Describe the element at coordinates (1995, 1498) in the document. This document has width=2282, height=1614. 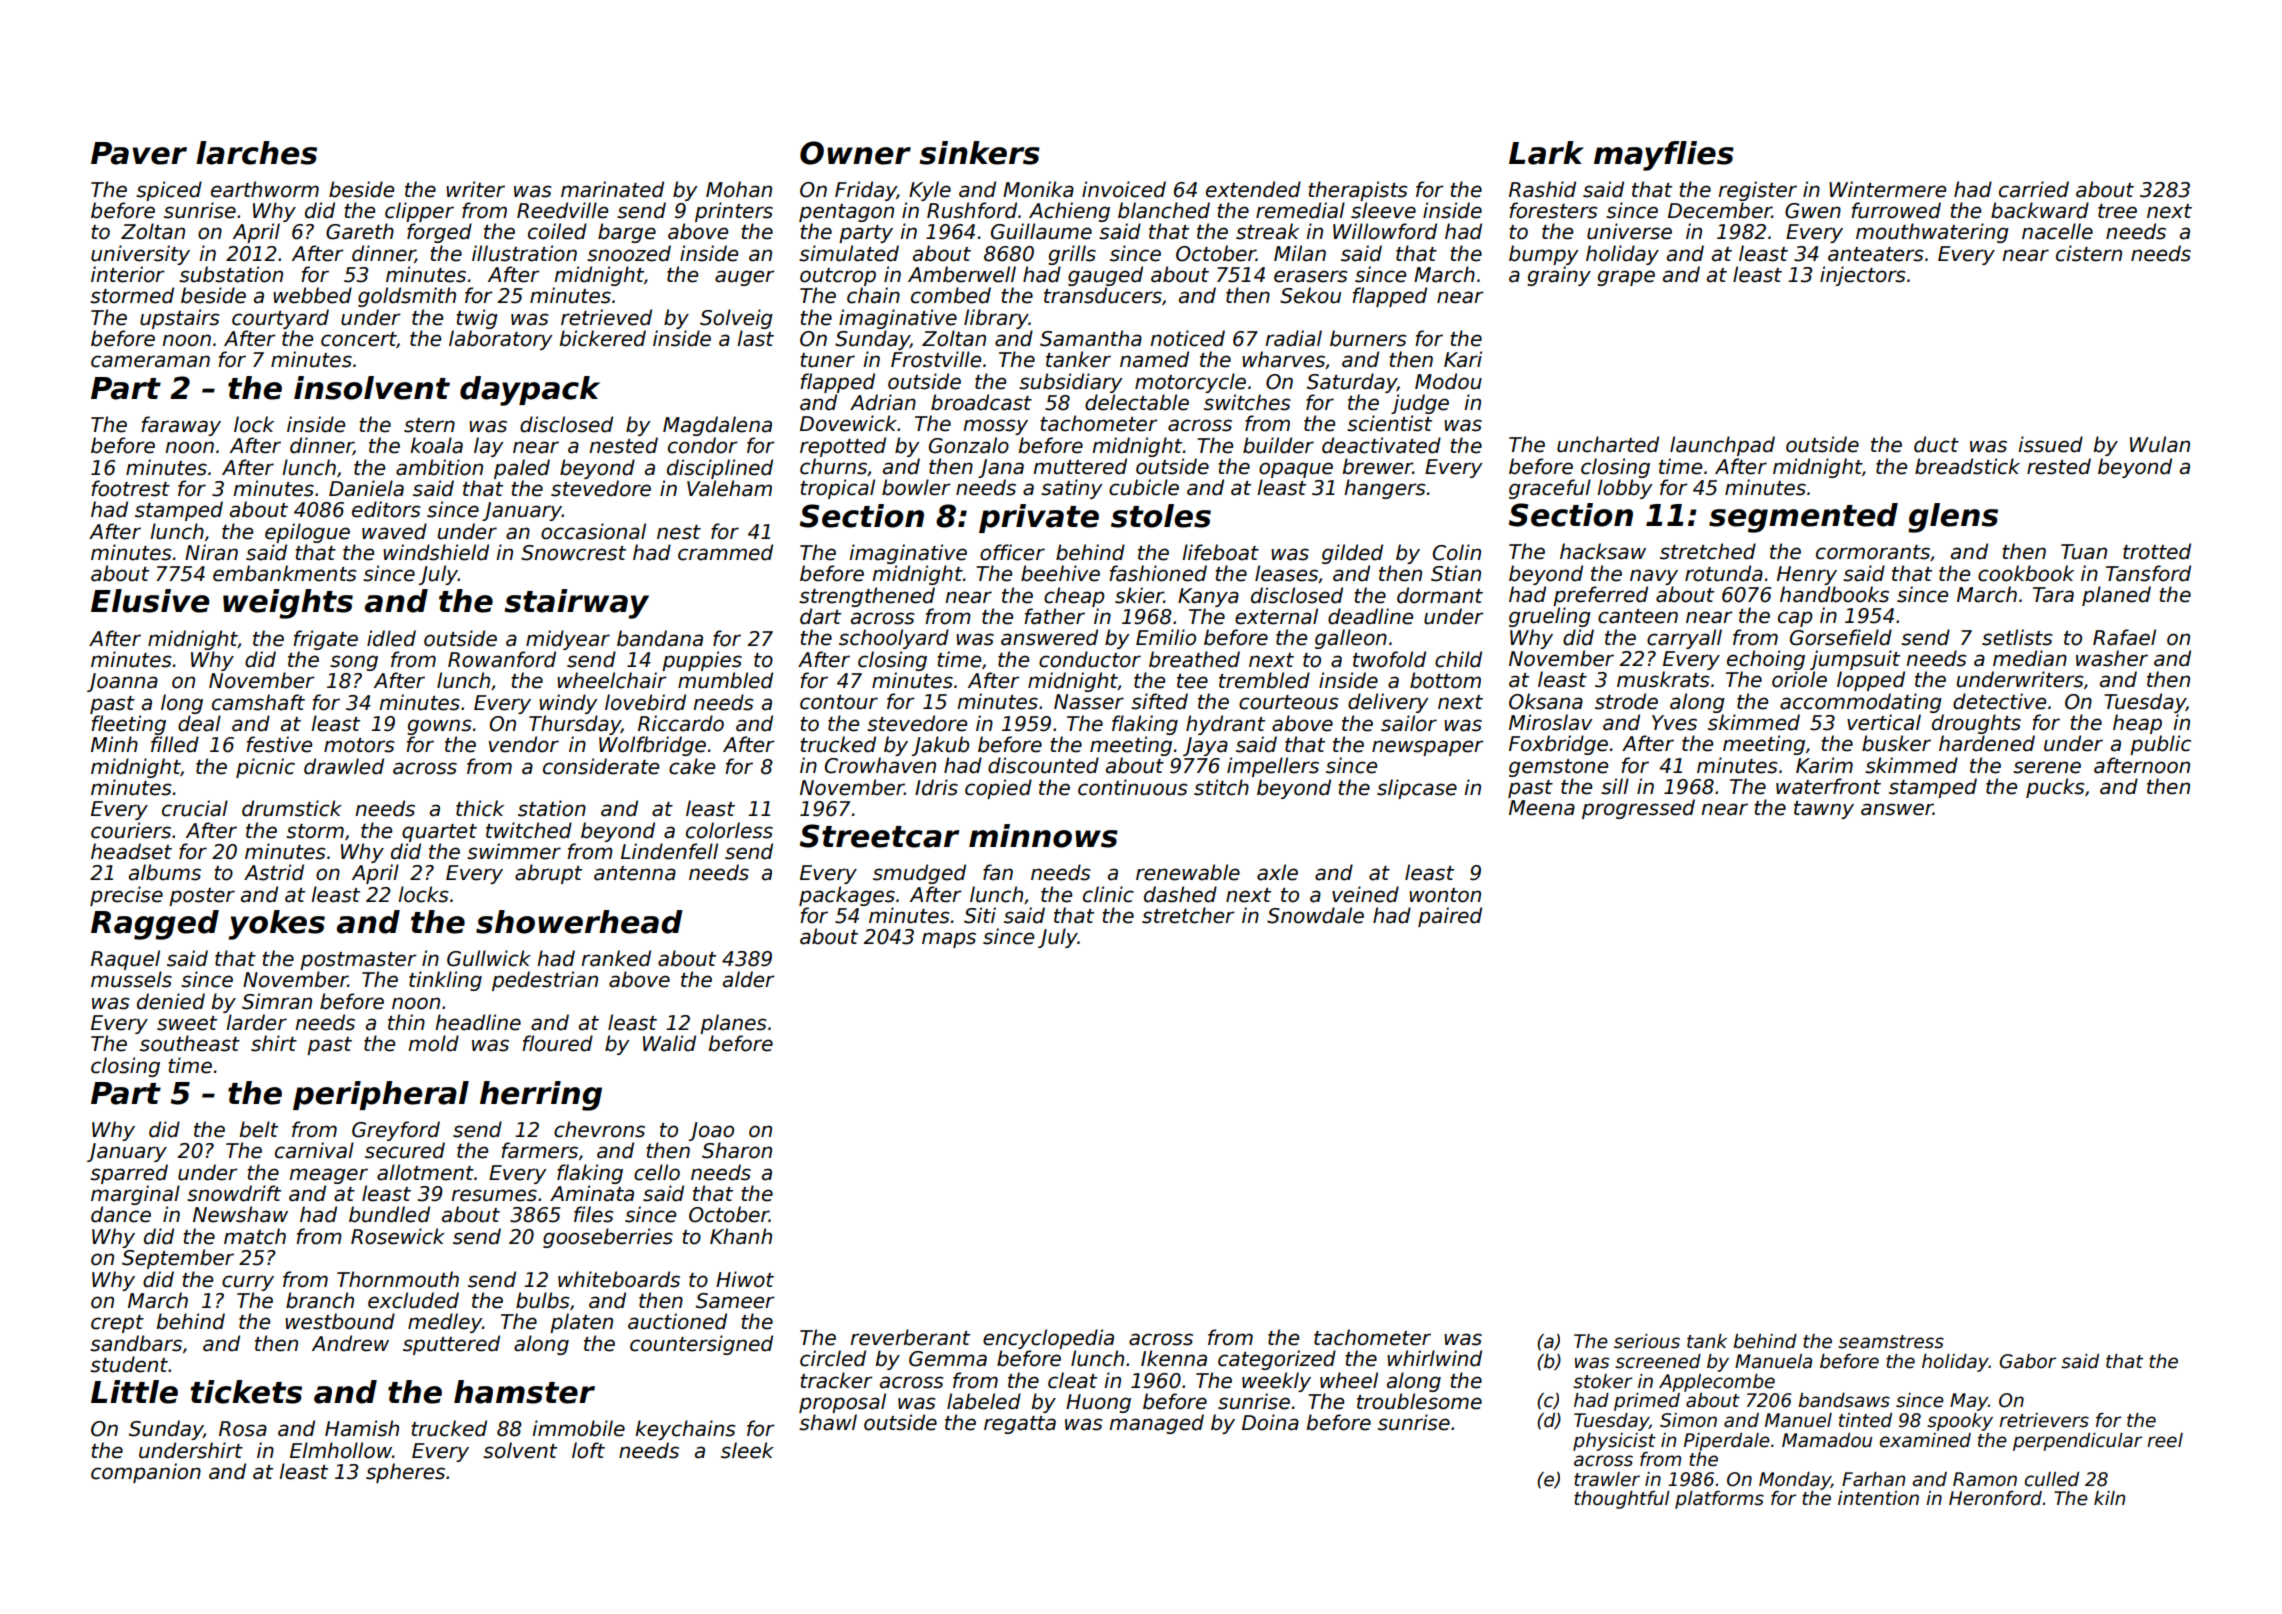
I see `Heronford` at that location.
